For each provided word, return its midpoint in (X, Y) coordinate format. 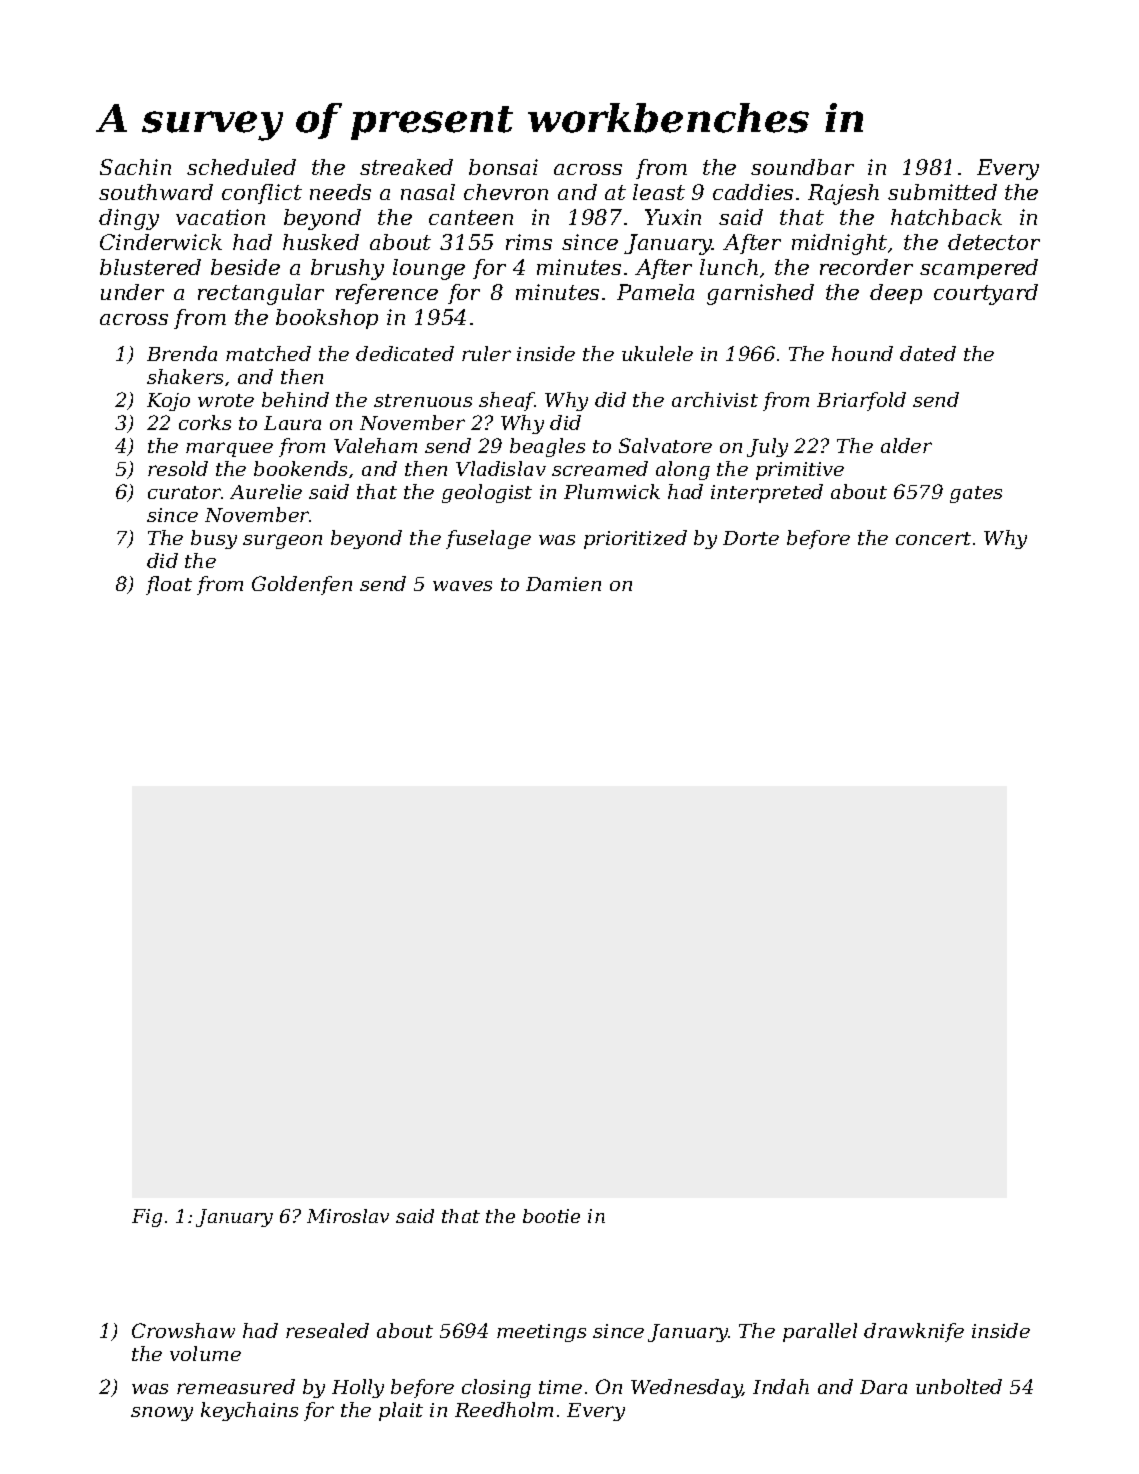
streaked (406, 167)
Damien (563, 584)
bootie (551, 1216)
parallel (820, 1332)
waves (462, 586)
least (659, 192)
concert (933, 538)
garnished (760, 294)
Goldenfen (302, 585)
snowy (162, 1414)
